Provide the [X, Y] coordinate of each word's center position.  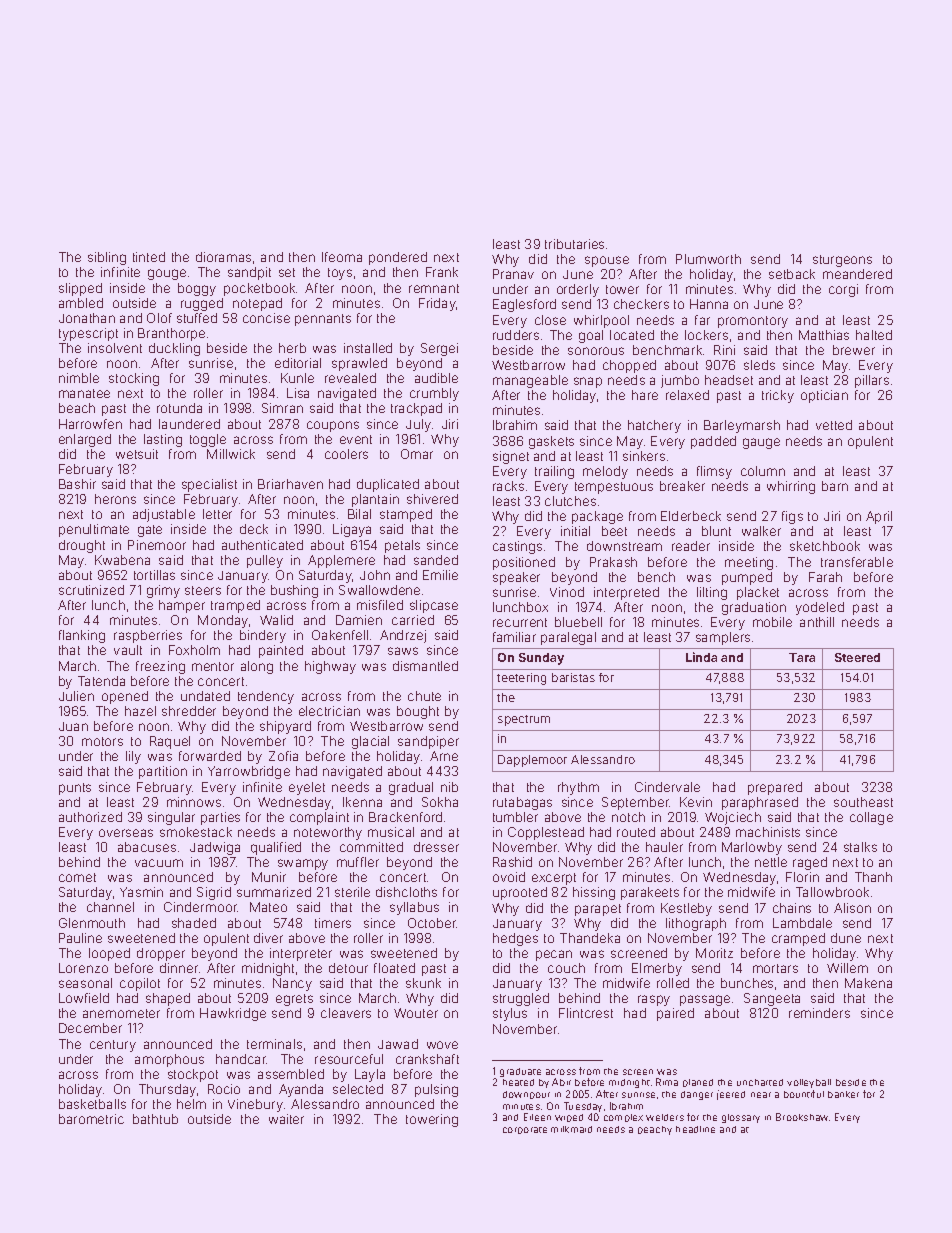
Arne [444, 756]
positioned [524, 563]
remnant [434, 288]
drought [82, 546]
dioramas [223, 257]
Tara [802, 657]
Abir [561, 1082]
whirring [791, 487]
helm [191, 1104]
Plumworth [708, 259]
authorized [90, 817]
